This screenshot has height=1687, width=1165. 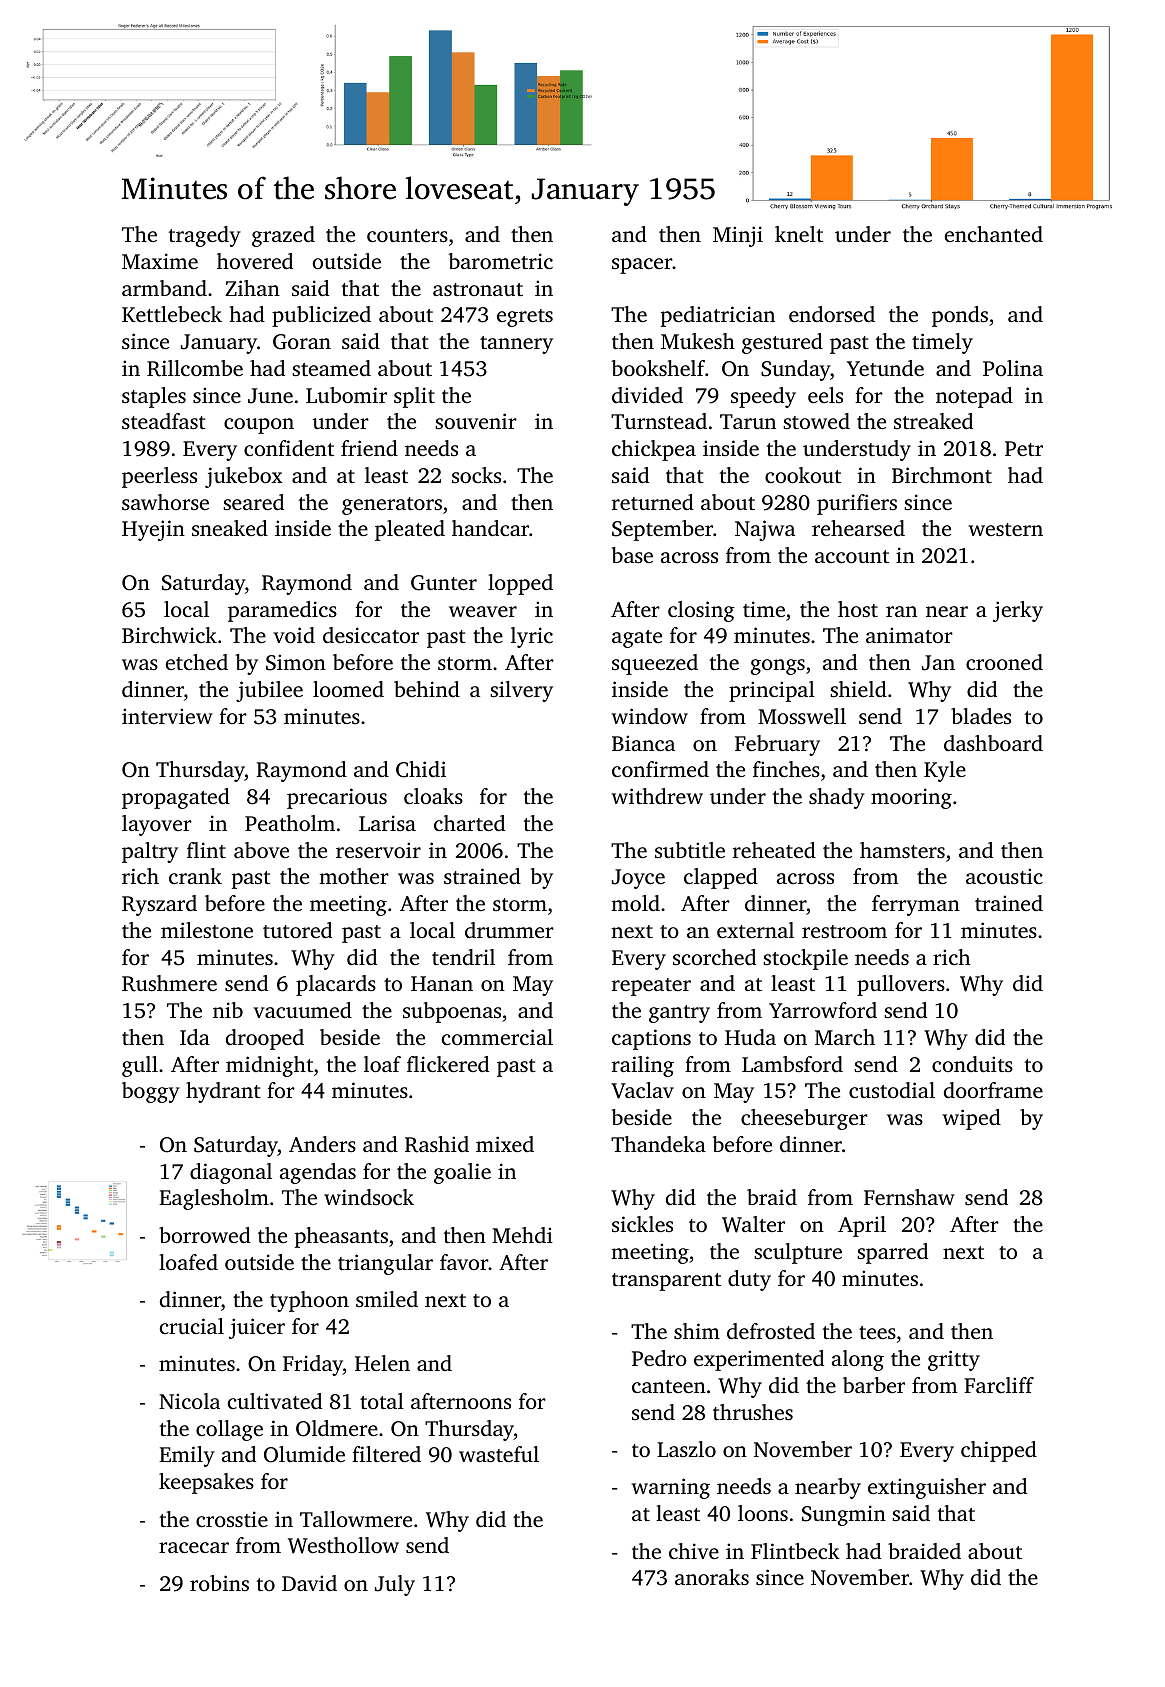 I want to click on squeezed, so click(x=655, y=664).
